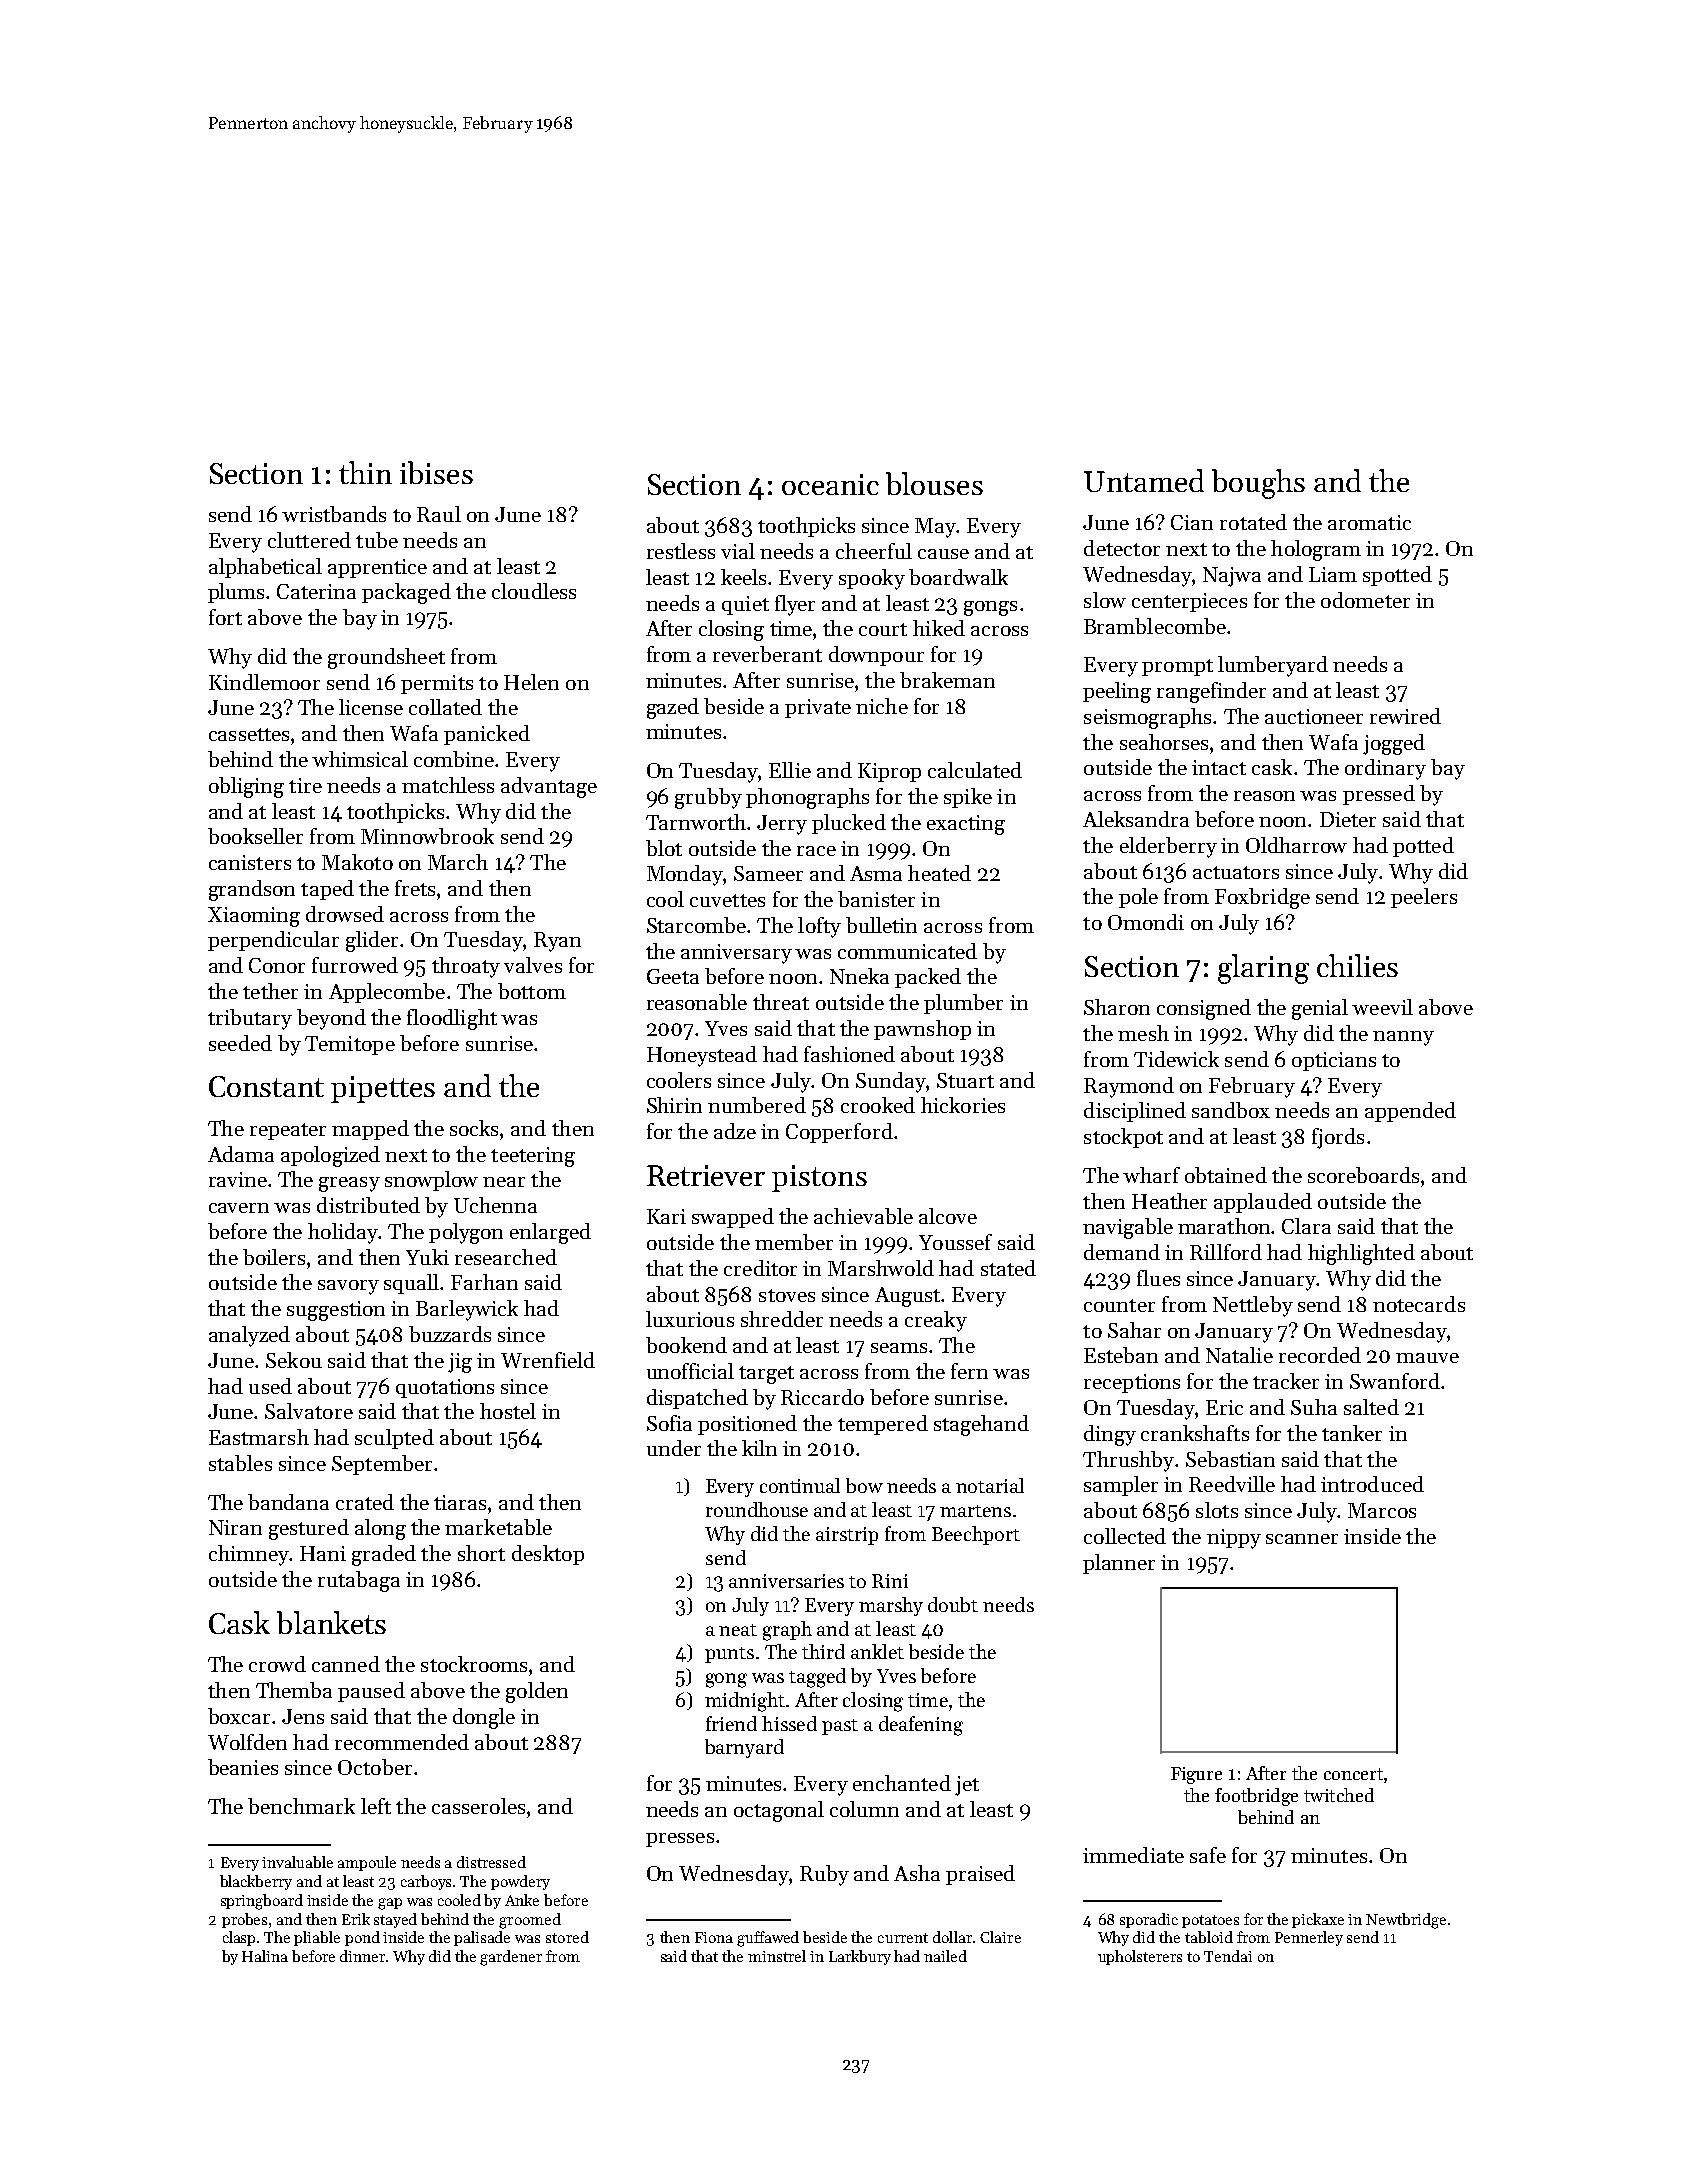  I want to click on rewired, so click(1405, 716).
